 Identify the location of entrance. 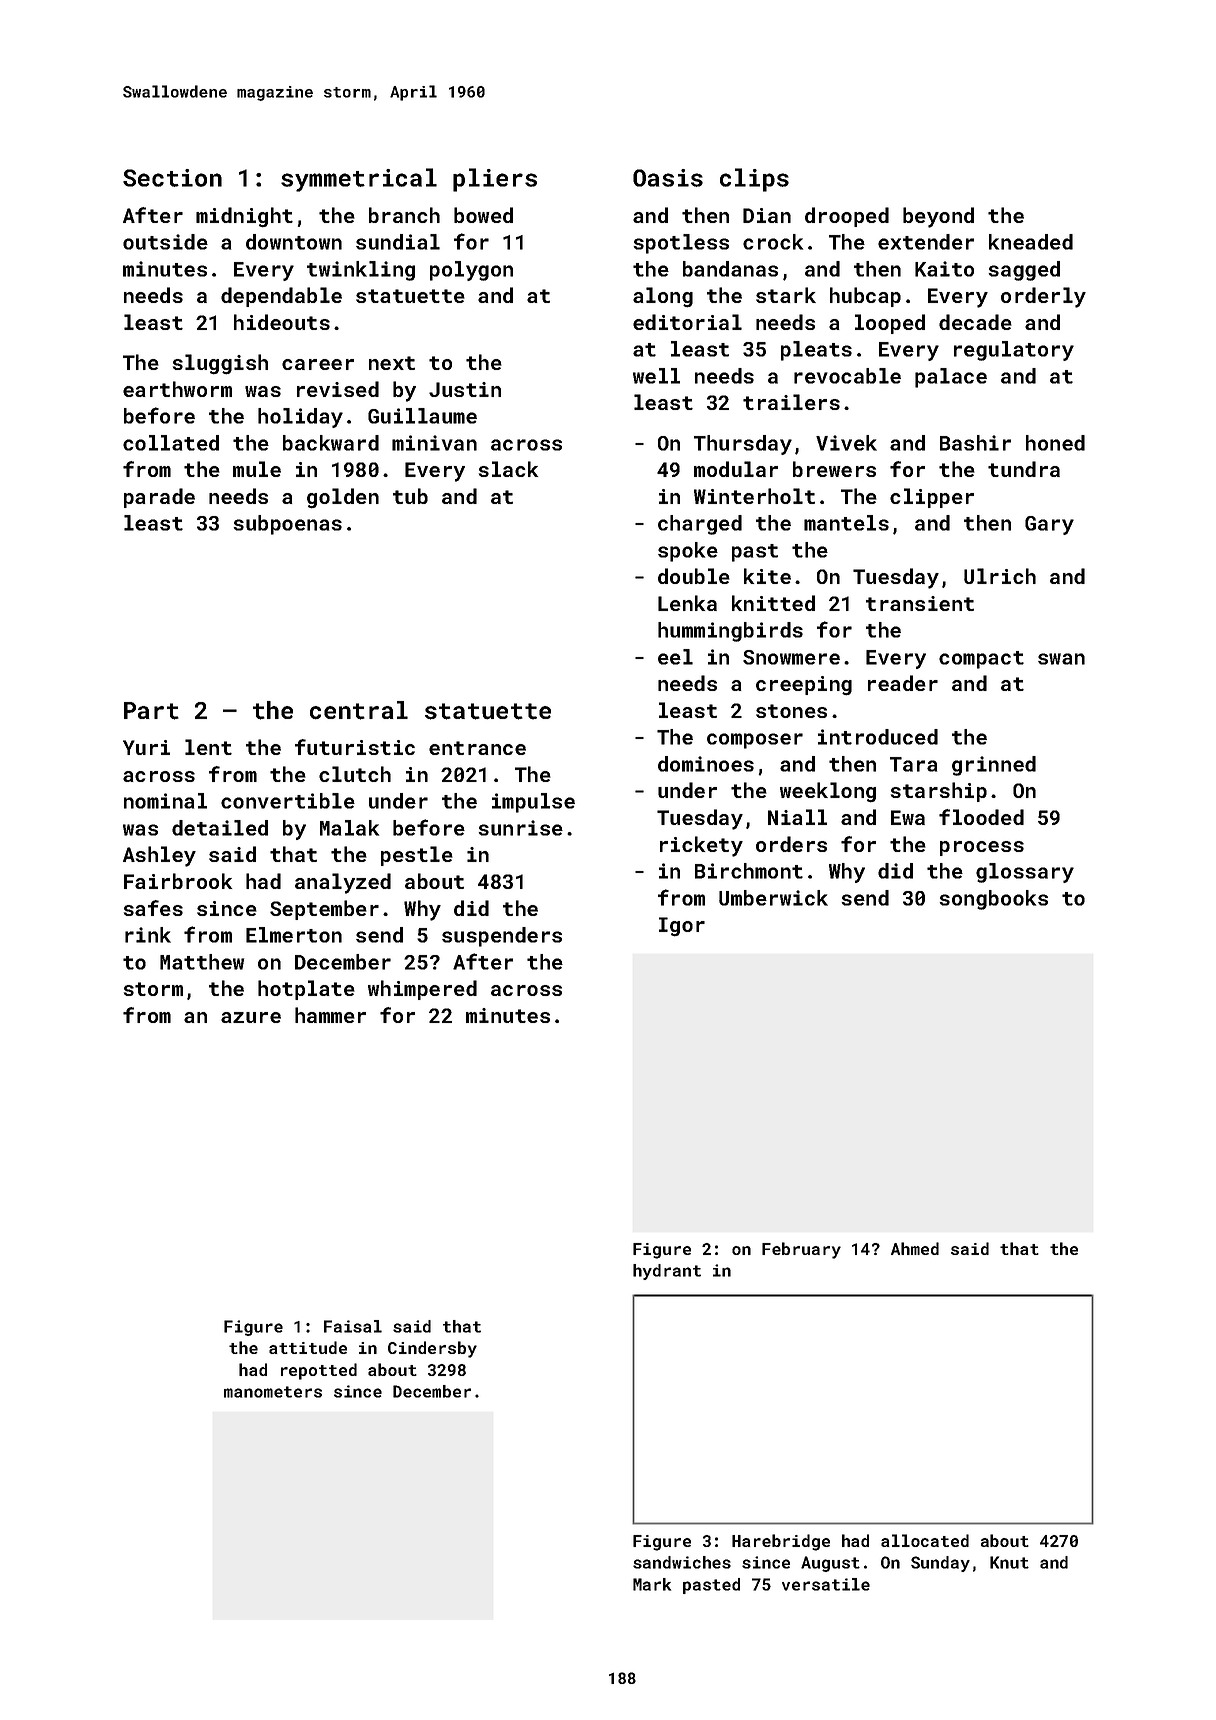
(477, 748).
